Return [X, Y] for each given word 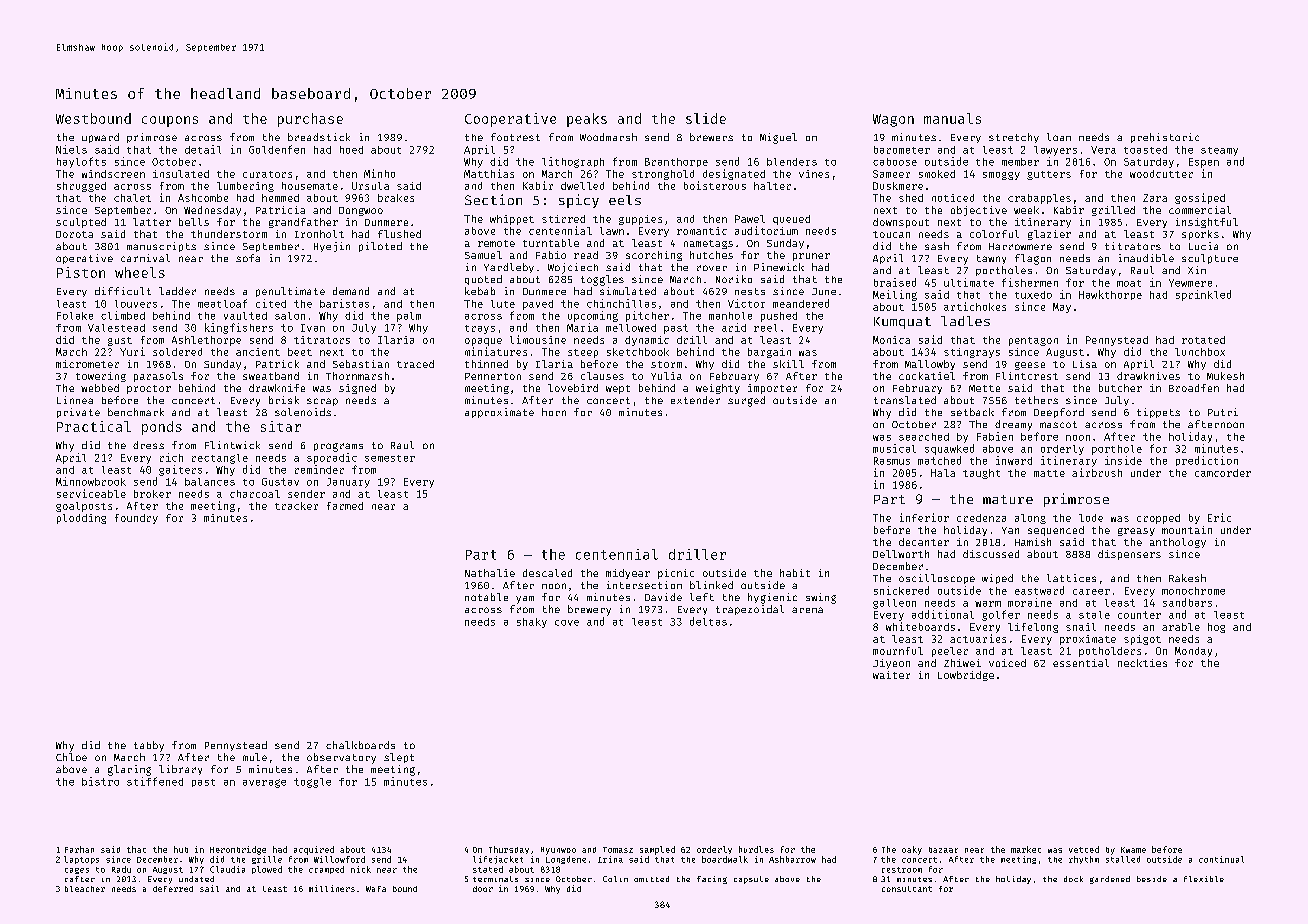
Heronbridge [238, 850]
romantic [702, 231]
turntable [551, 243]
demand [351, 291]
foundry [136, 519]
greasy [1136, 532]
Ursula [370, 186]
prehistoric [1165, 138]
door [483, 889]
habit [795, 573]
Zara [1155, 198]
